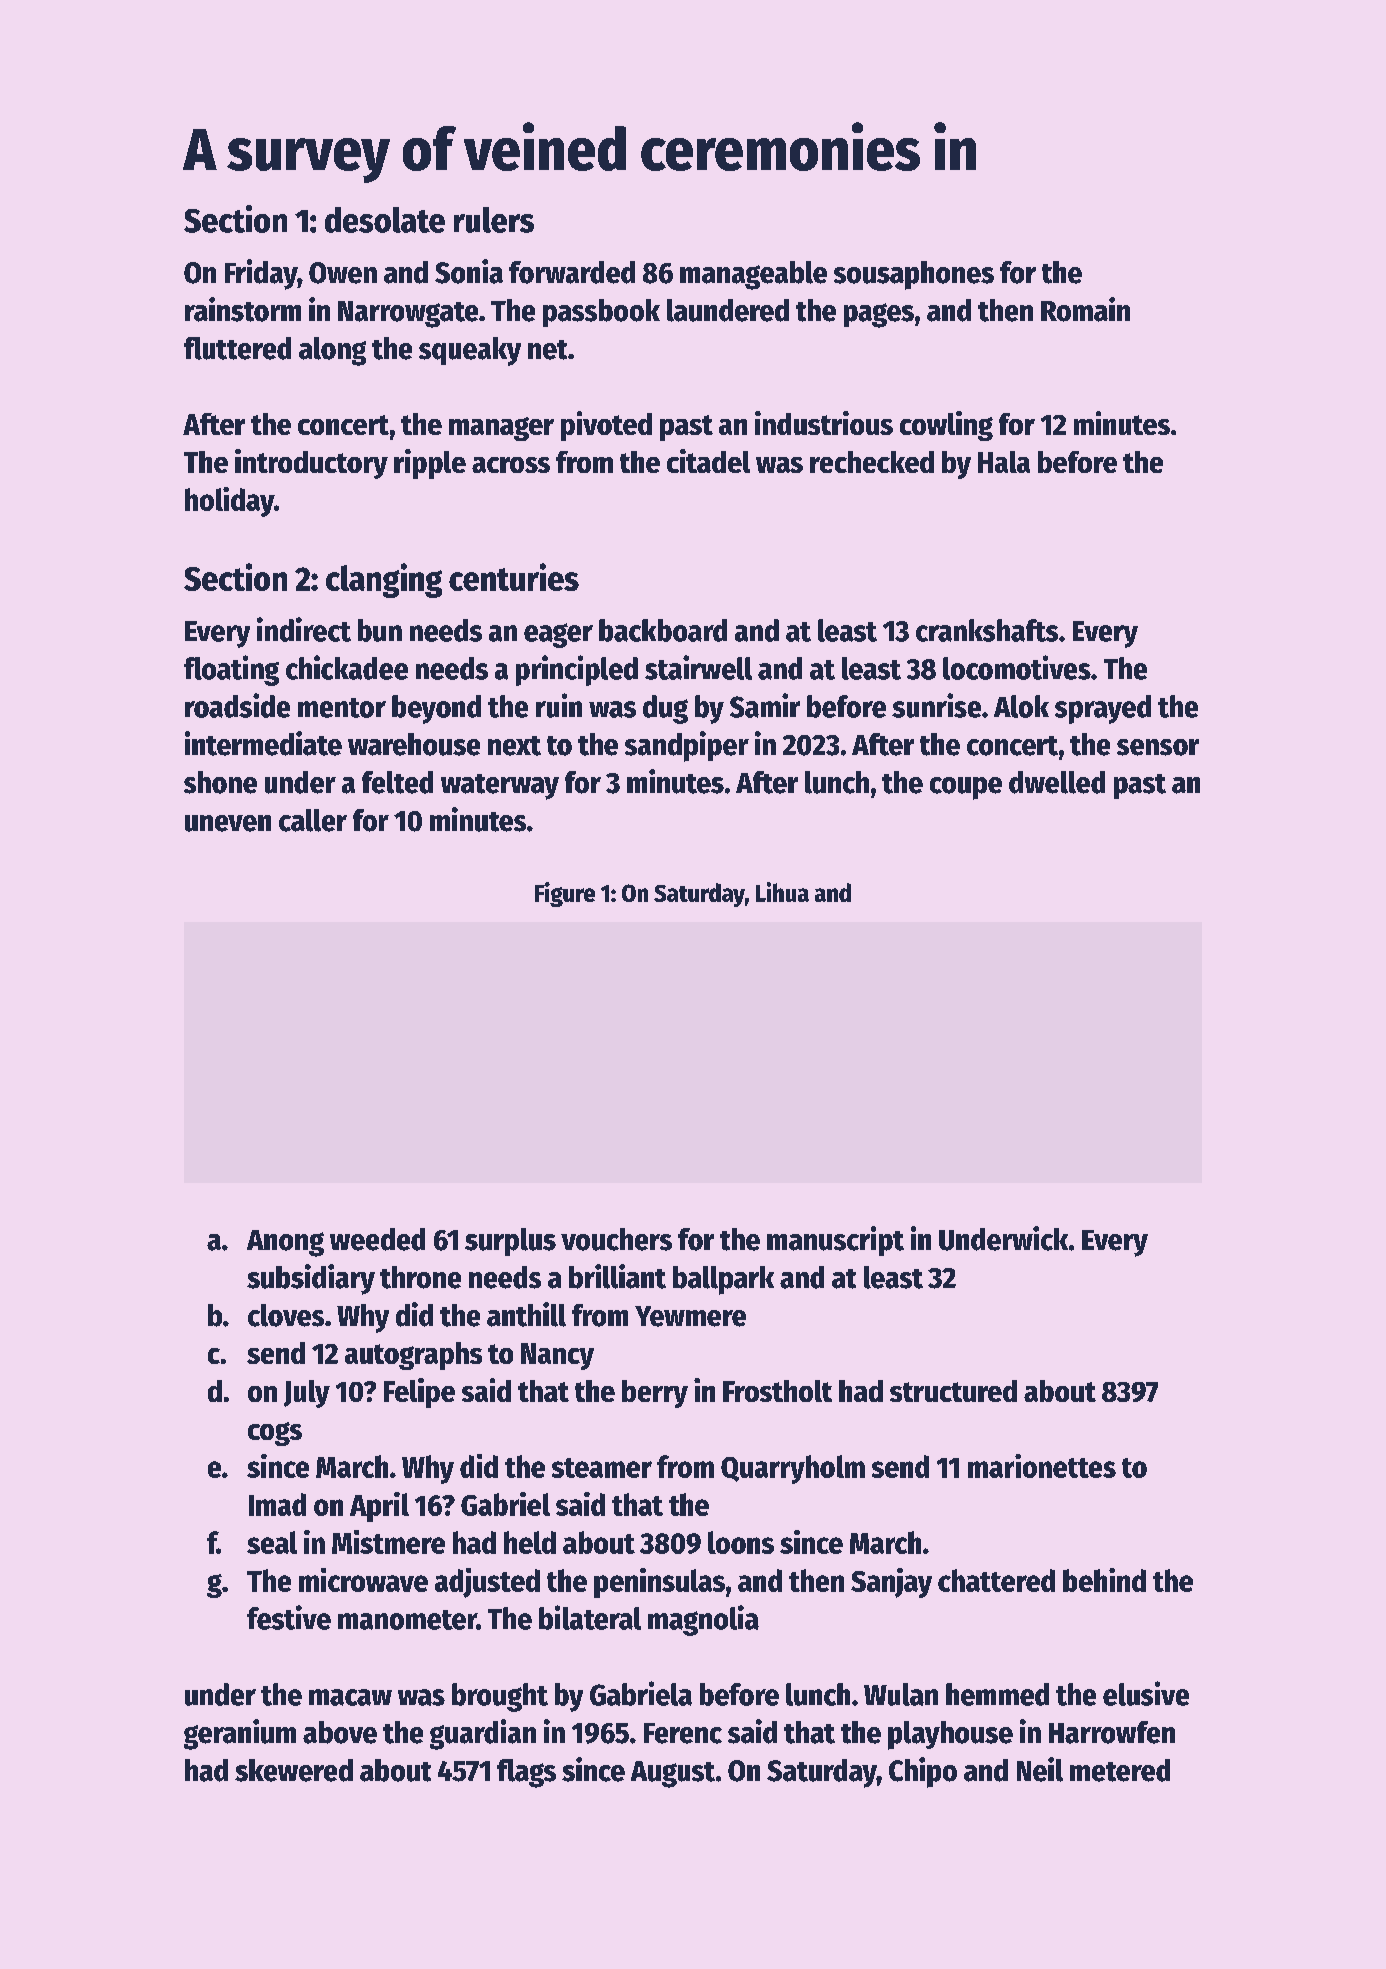 The image size is (1386, 1969). What do you see at coordinates (753, 275) in the image?
I see `manageable` at bounding box center [753, 275].
